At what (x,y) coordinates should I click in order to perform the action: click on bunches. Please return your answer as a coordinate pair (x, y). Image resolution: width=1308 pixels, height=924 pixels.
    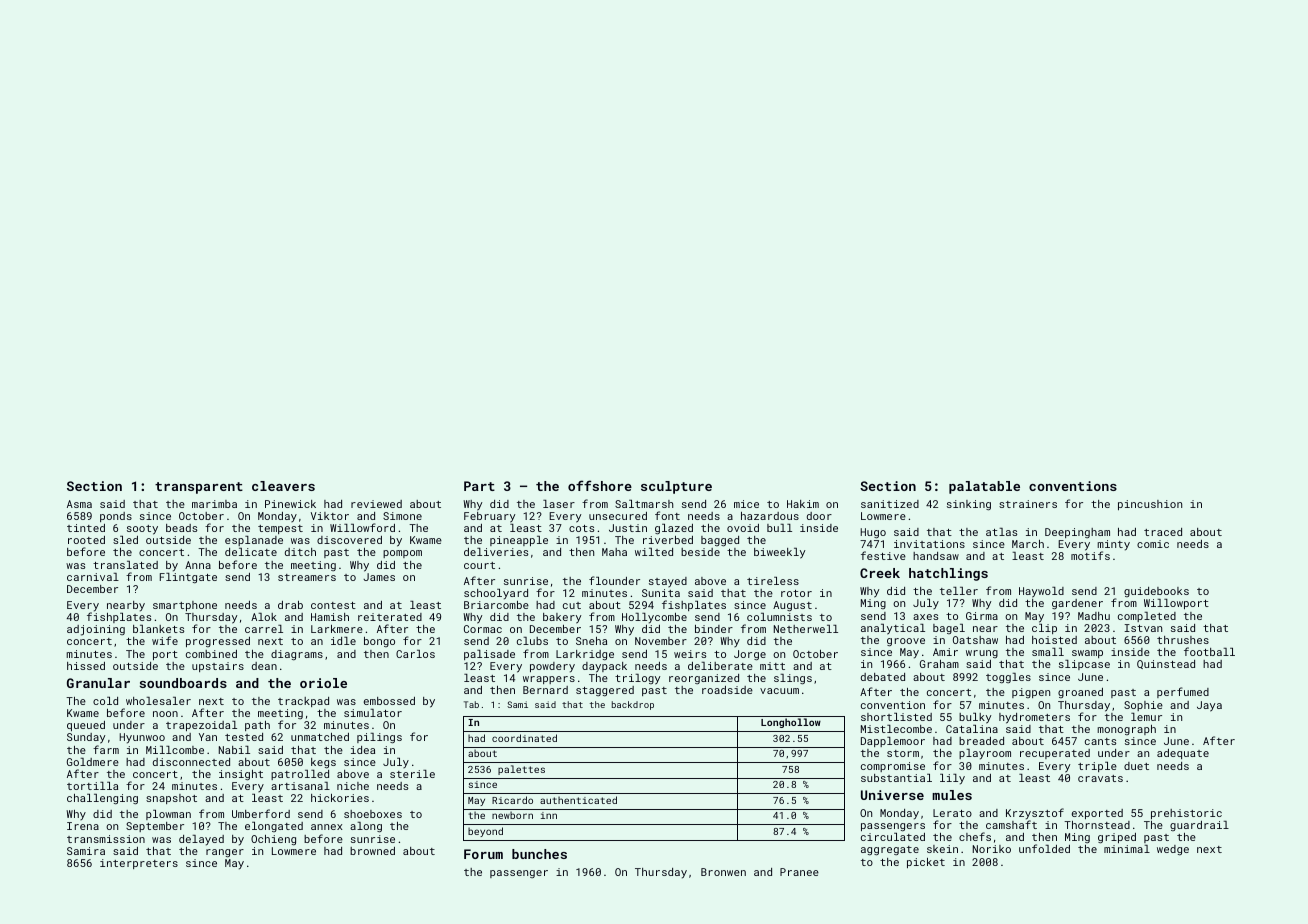
    Looking at the image, I should click on (539, 854).
